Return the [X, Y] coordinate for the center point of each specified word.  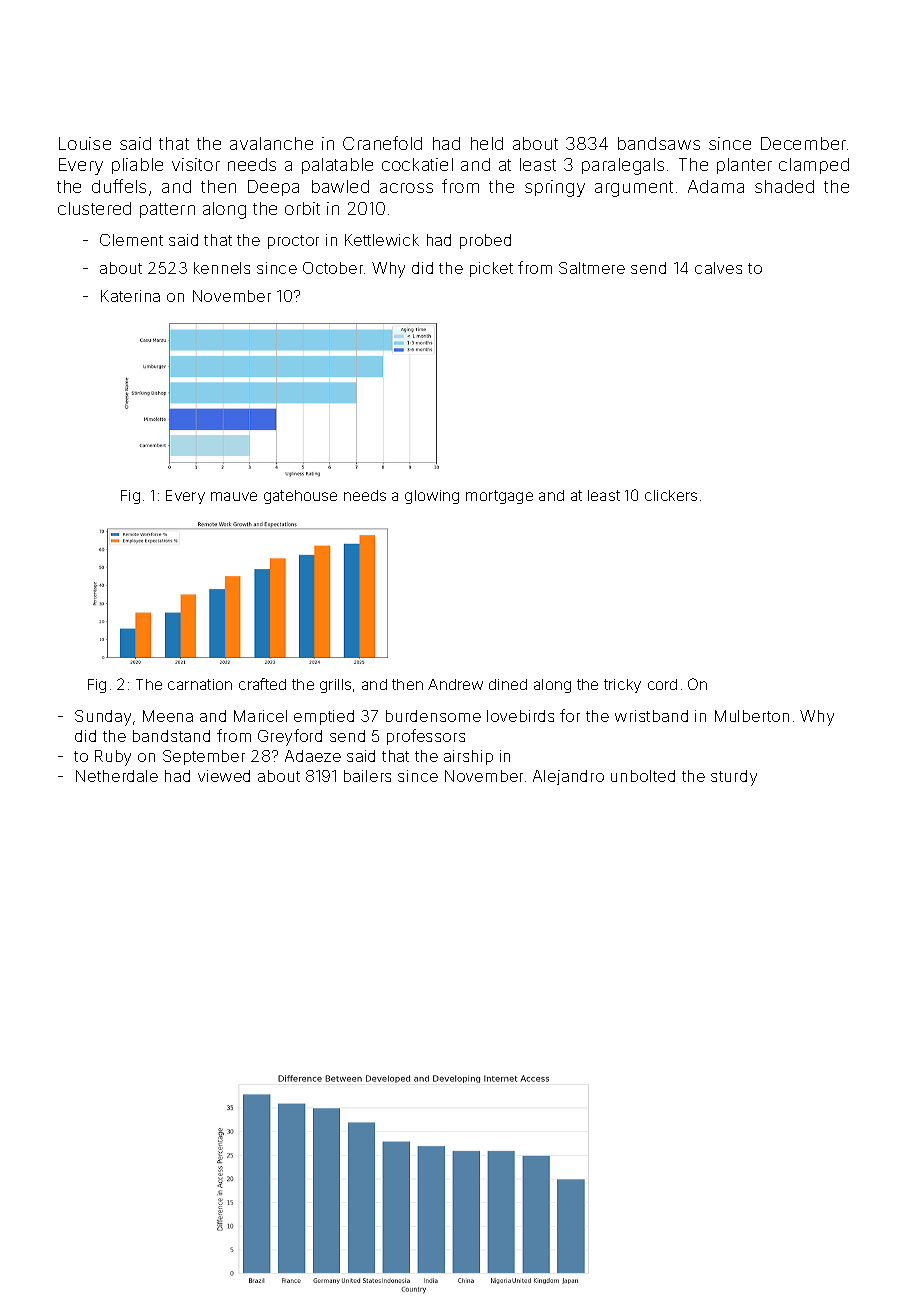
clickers [671, 495]
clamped [814, 166]
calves [718, 268]
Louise [85, 143]
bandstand [171, 736]
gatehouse [300, 497]
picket [491, 269]
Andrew [455, 684]
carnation [200, 684]
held [487, 143]
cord [662, 684]
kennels [222, 268]
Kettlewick [382, 240]
